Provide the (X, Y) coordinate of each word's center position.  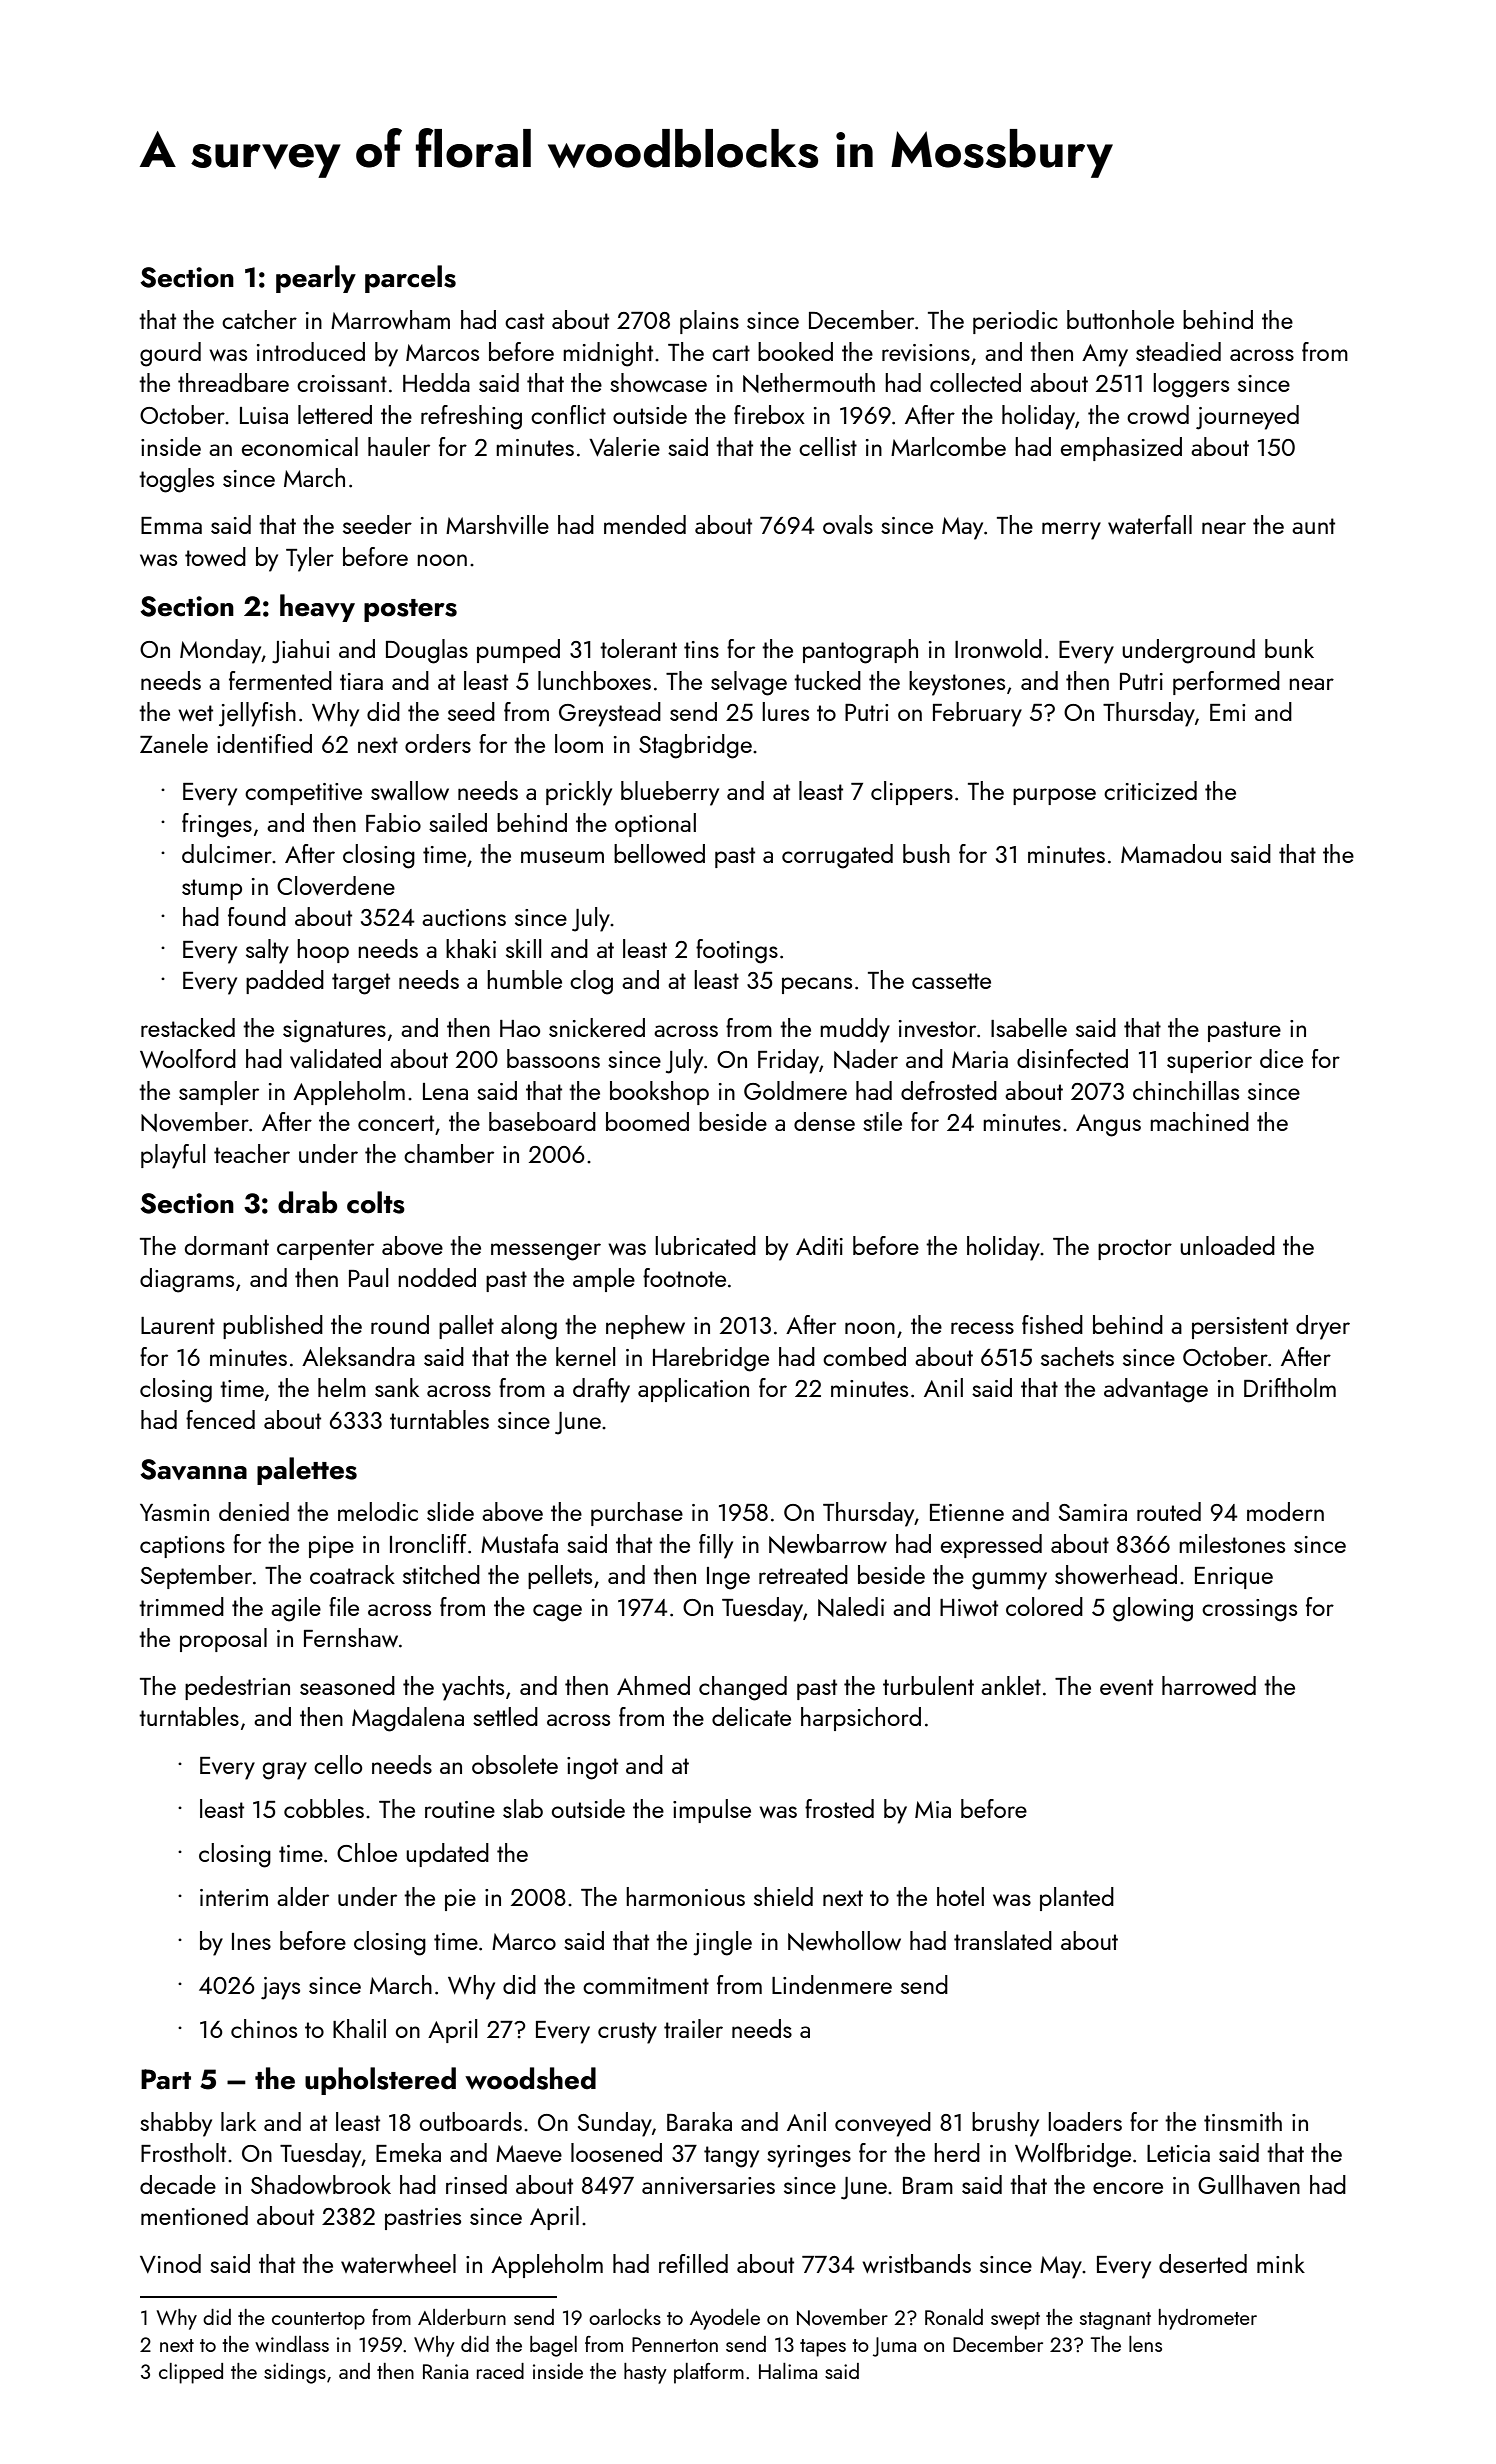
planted (1077, 1899)
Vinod (170, 2263)
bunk (1289, 648)
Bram (928, 2185)
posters (410, 610)
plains (709, 322)
